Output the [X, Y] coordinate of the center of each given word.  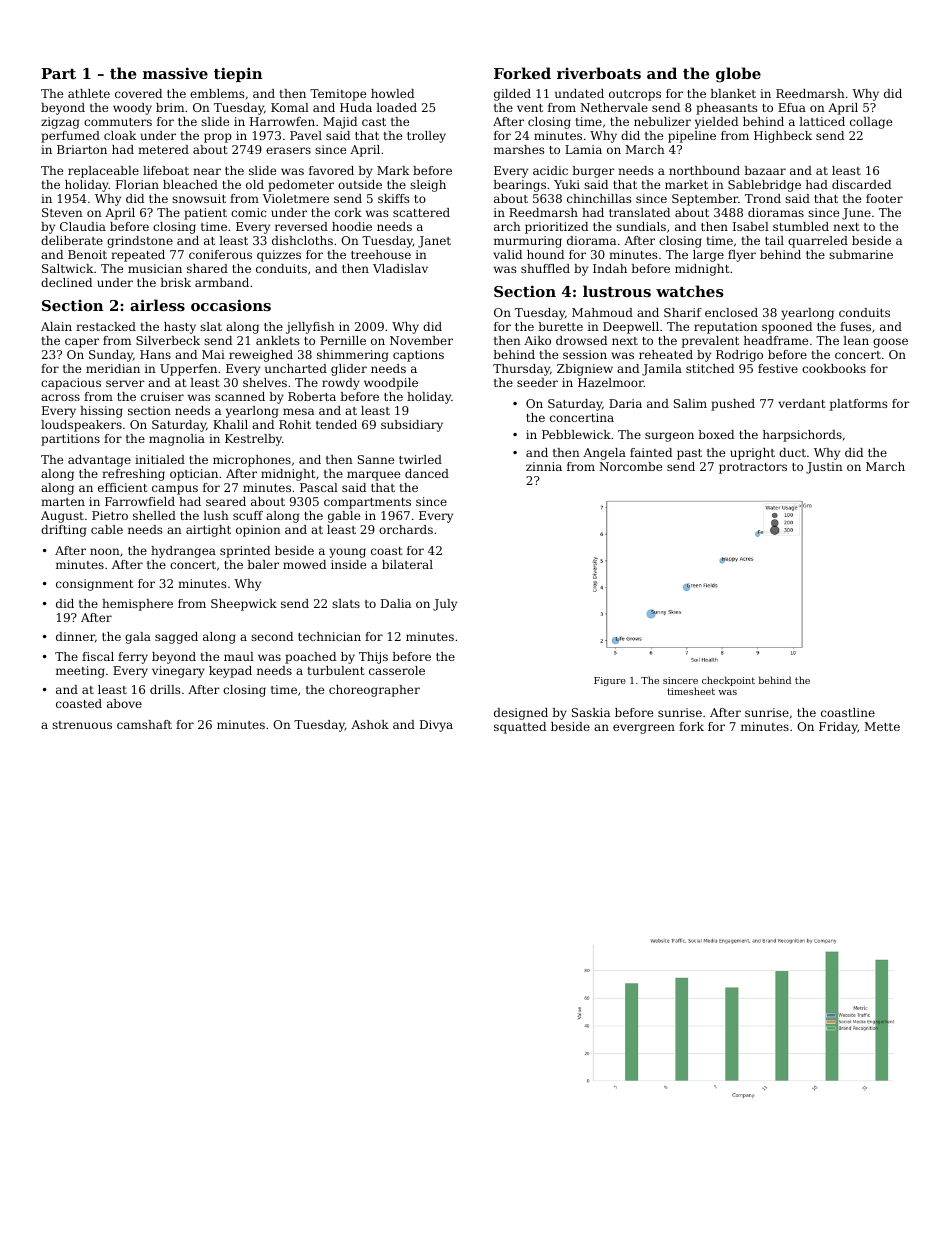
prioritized [556, 228]
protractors [753, 468]
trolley [426, 137]
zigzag [60, 123]
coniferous [220, 254]
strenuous [82, 725]
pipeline [692, 137]
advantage [99, 461]
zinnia [544, 466]
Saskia [591, 712]
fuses [855, 326]
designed [521, 714]
